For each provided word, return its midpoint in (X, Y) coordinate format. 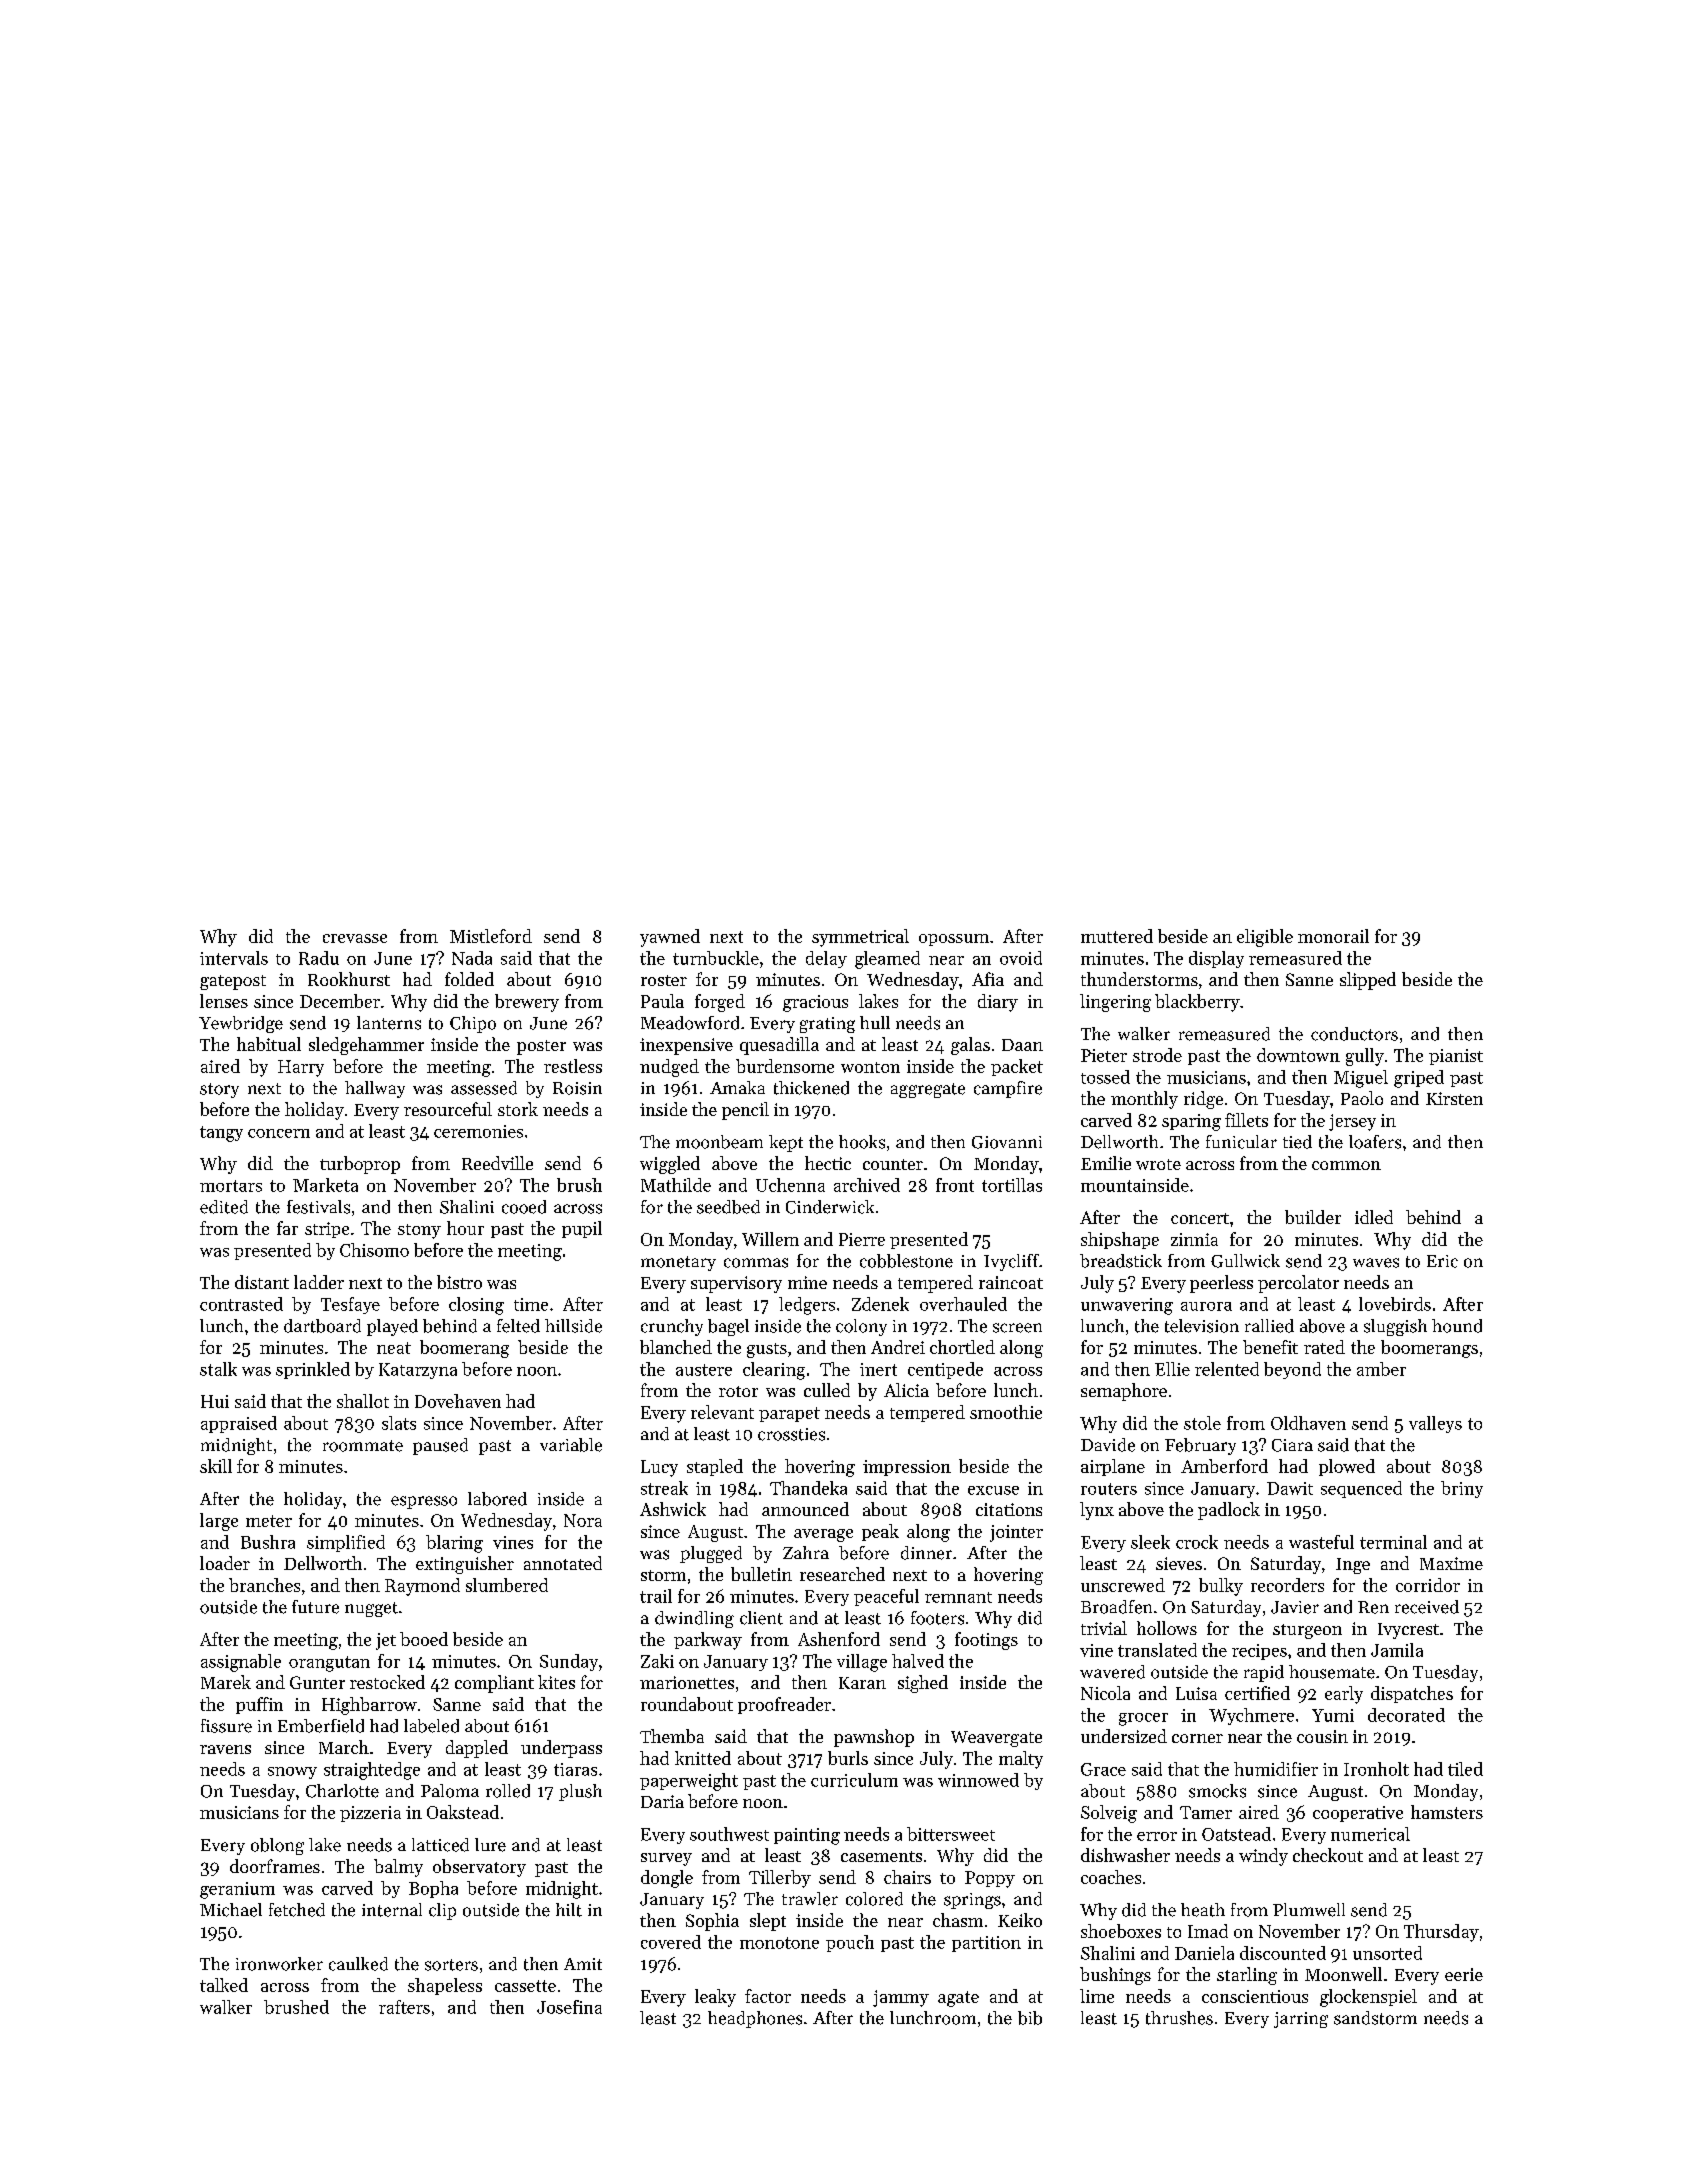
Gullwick (1245, 1261)
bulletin (761, 1574)
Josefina (569, 2007)
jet (386, 1641)
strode (1157, 1055)
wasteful (1321, 1542)
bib (1030, 2018)
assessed (484, 1088)
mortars (231, 1186)
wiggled (670, 1165)
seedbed (728, 1207)
